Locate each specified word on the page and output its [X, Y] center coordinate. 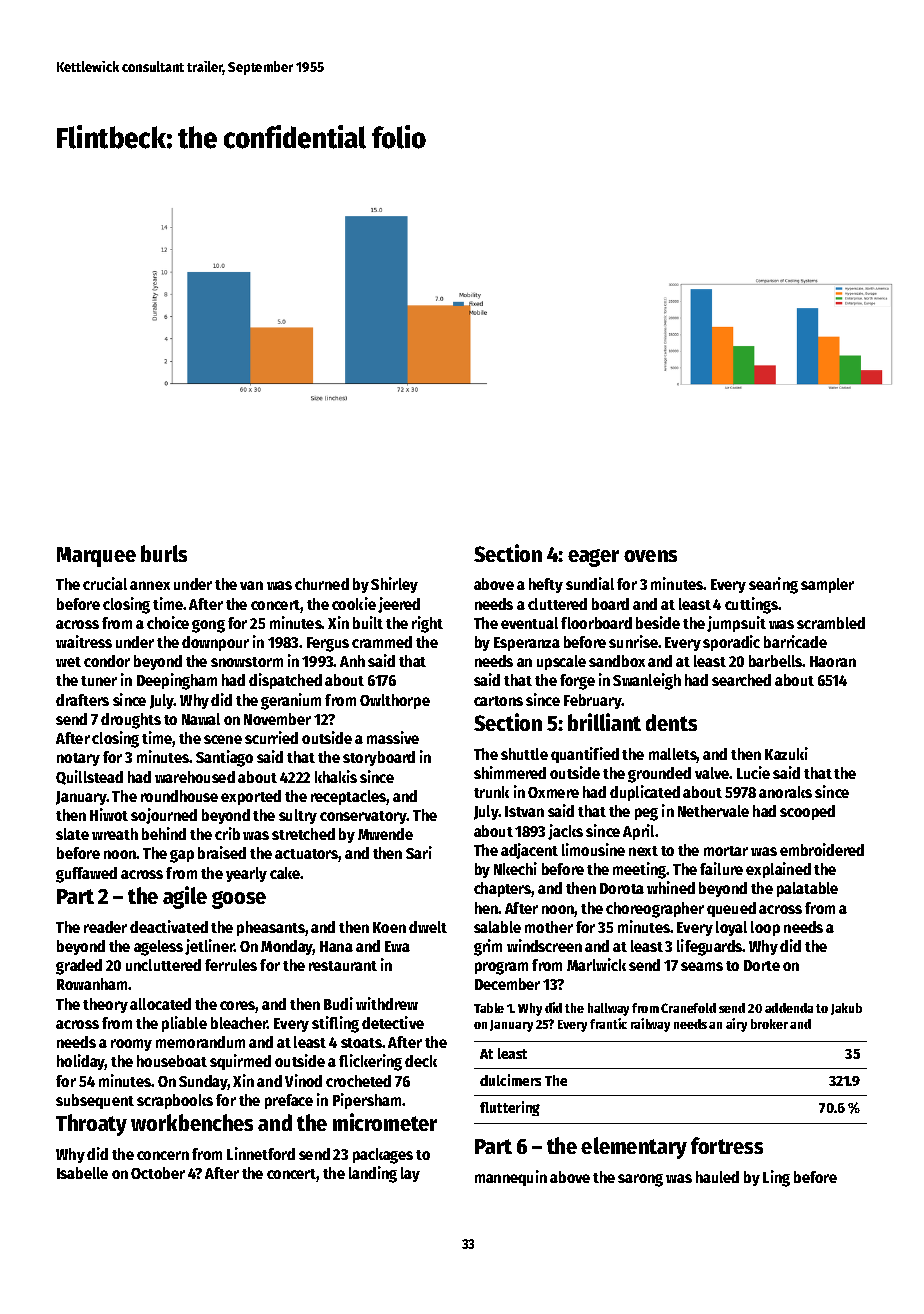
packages [383, 1156]
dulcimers [510, 1080]
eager [593, 558]
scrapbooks [175, 1101]
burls [164, 553]
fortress [727, 1145]
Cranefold [688, 1008]
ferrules [231, 965]
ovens [650, 556]
